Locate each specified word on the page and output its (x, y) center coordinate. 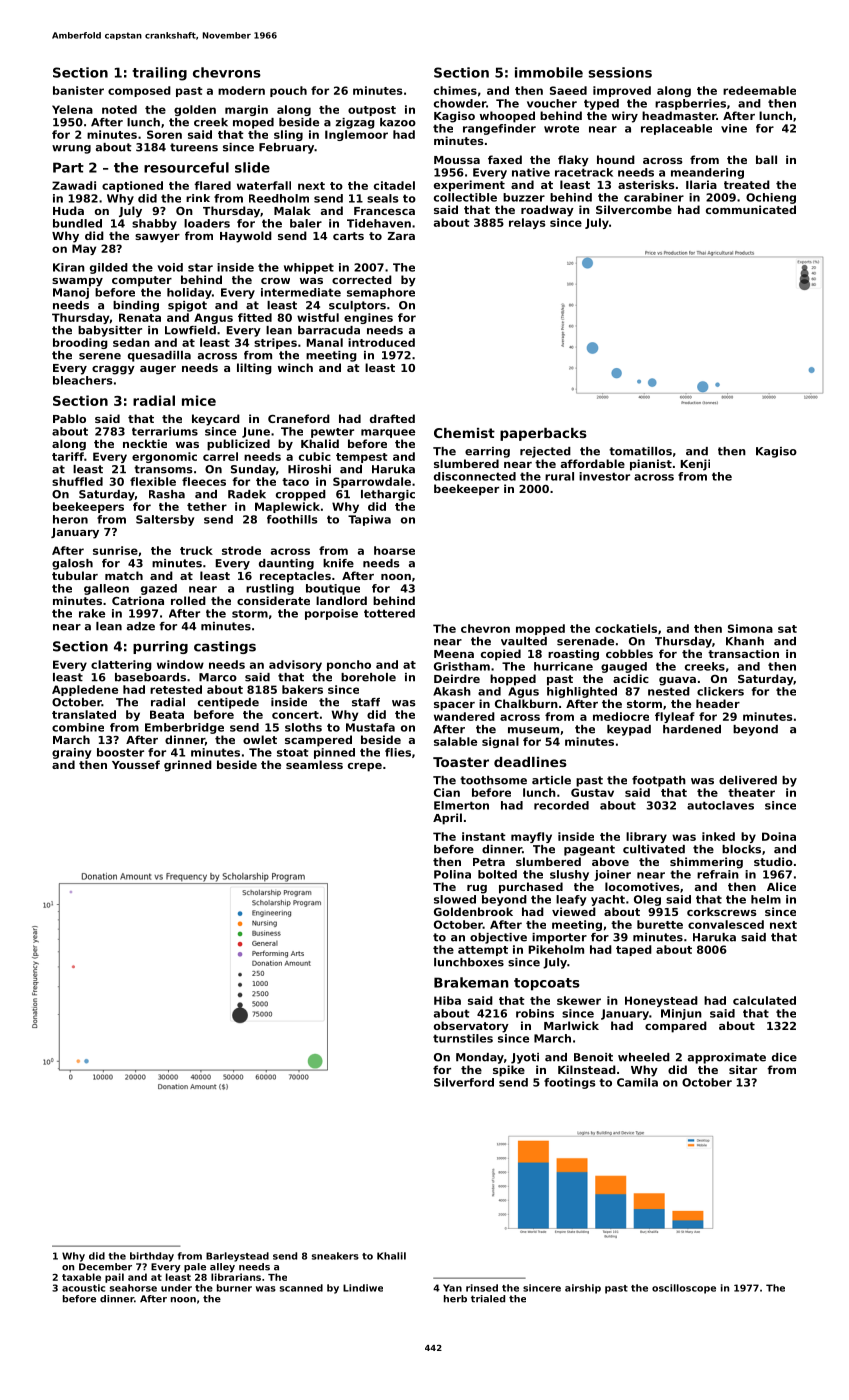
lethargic (388, 495)
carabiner (654, 197)
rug (477, 889)
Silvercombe (634, 209)
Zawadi (74, 185)
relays (527, 223)
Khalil (391, 1256)
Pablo (69, 418)
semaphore (381, 293)
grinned (188, 766)
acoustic (83, 1288)
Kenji (695, 465)
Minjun (681, 1014)
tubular (75, 575)
